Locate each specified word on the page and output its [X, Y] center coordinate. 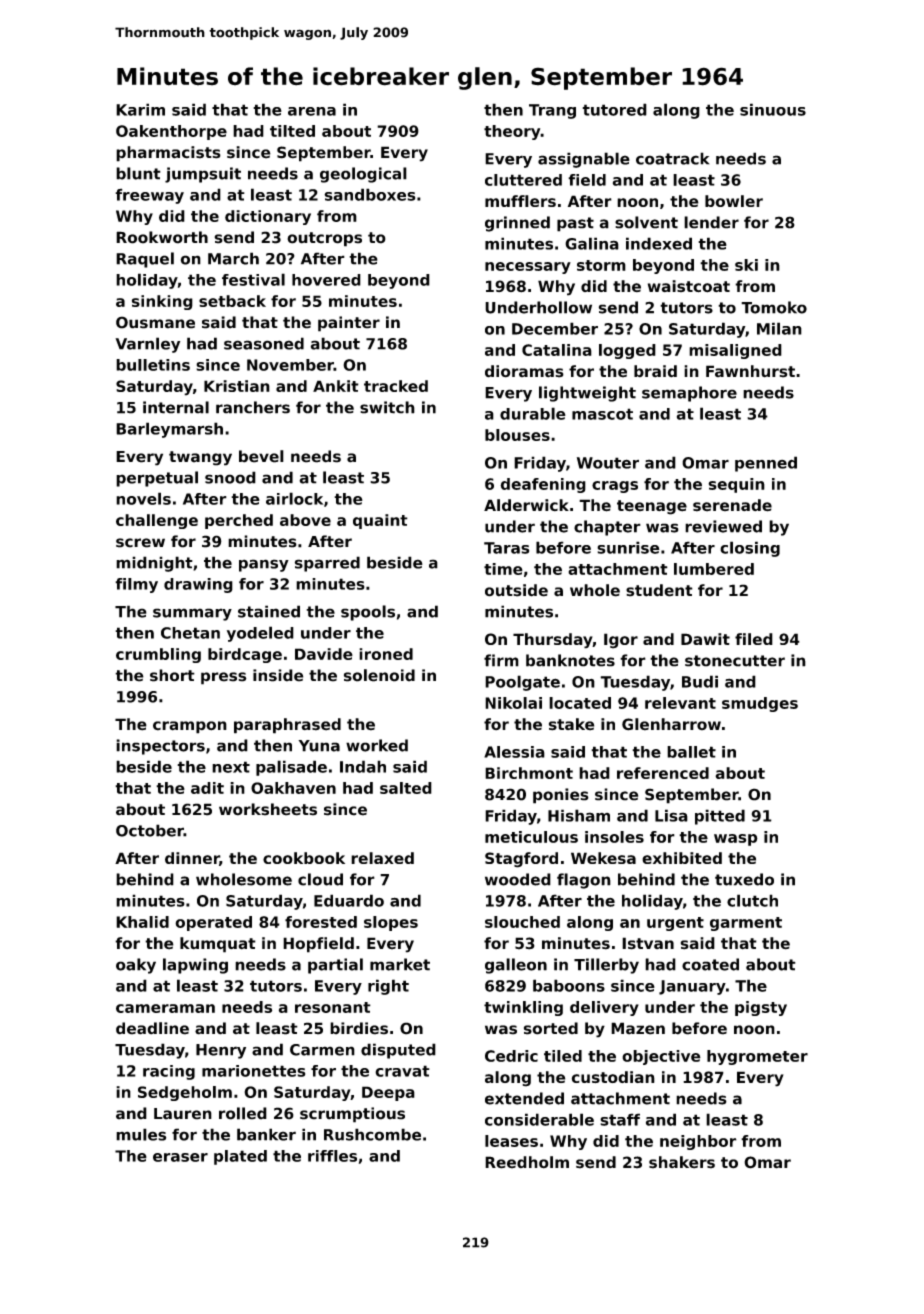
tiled [563, 1056]
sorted [551, 1028]
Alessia [514, 752]
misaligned [735, 351]
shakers [682, 1162]
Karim [140, 109]
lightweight [587, 394]
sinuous [773, 109]
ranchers [253, 407]
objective [661, 1057]
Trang [552, 111]
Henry [221, 1051]
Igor [621, 641]
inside [278, 675]
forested [321, 922]
